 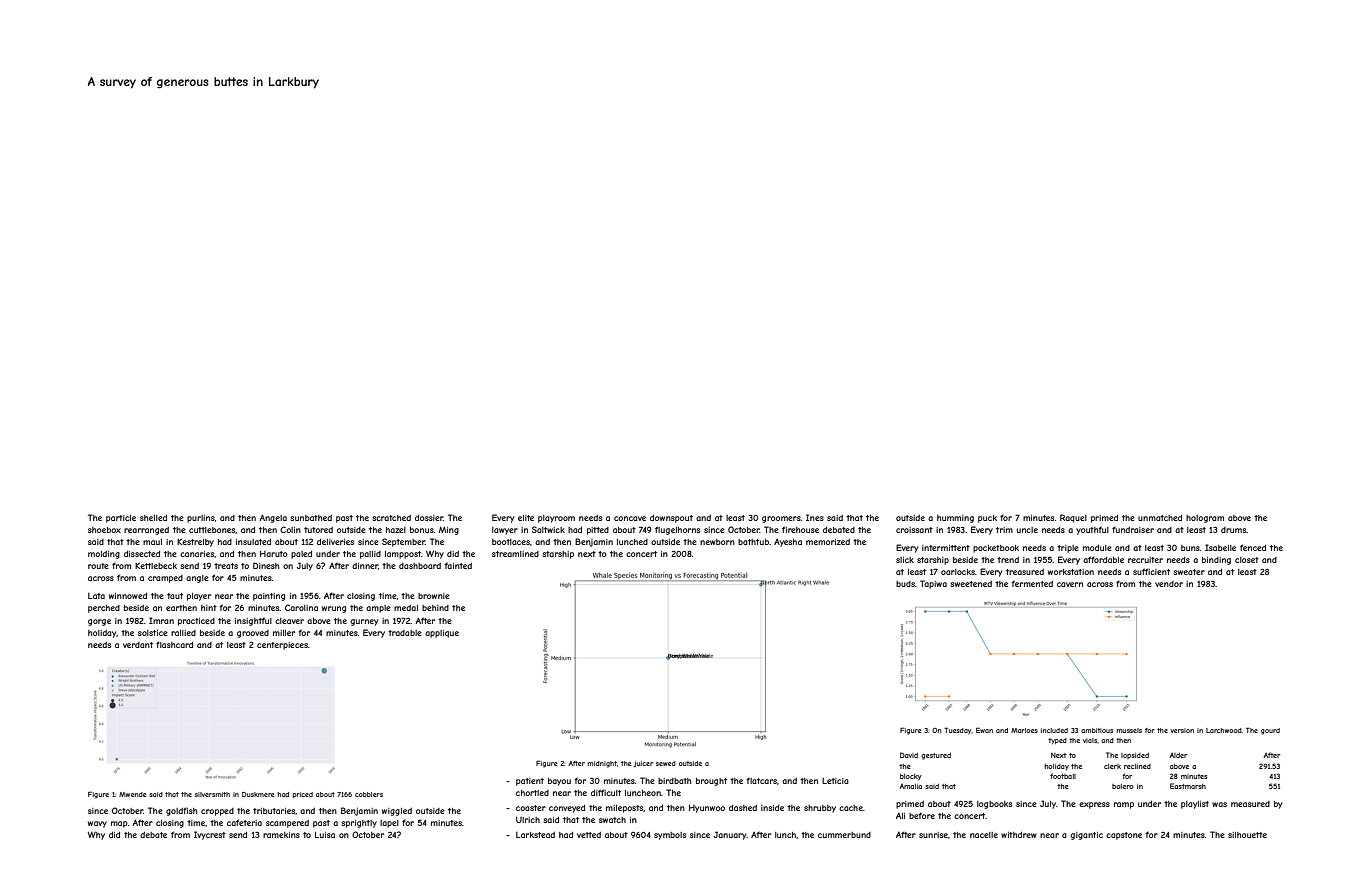 I want to click on groomers, so click(x=781, y=519).
